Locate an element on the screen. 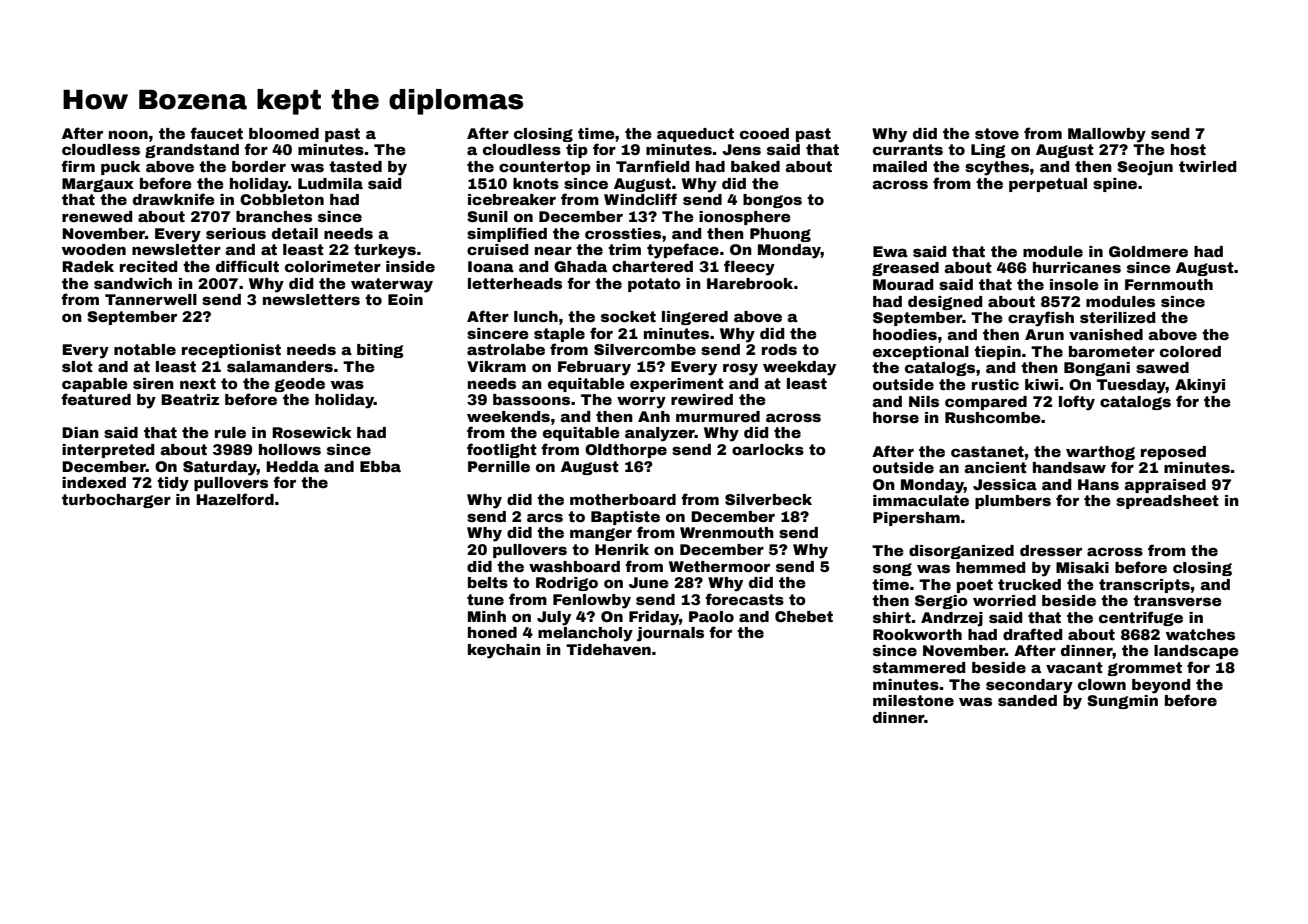 This screenshot has height=924, width=1308. Beatriz is located at coordinates (190, 399).
